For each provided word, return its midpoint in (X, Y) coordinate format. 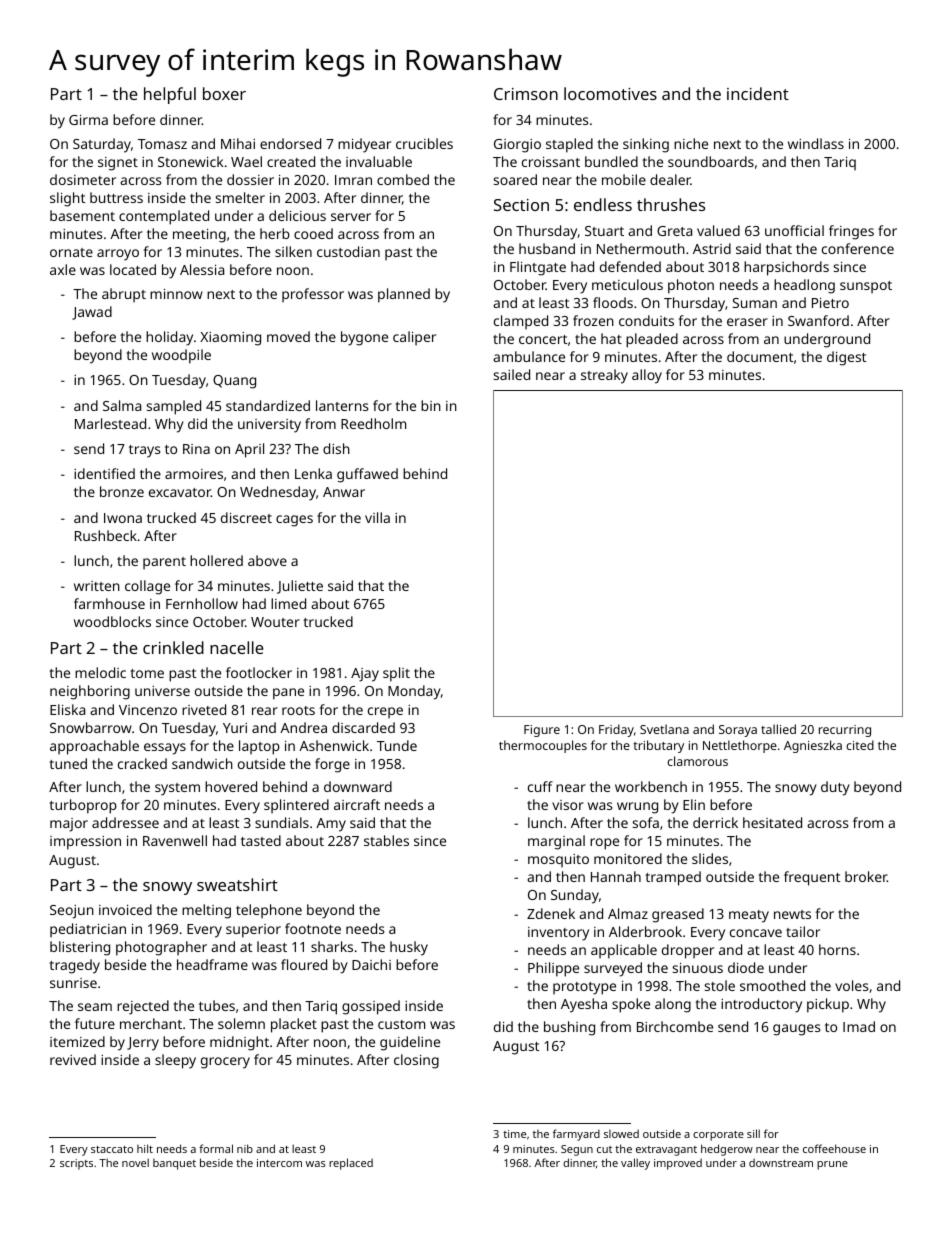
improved (678, 1164)
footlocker (259, 672)
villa (377, 517)
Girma (88, 120)
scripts (76, 1164)
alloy (647, 376)
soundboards (711, 161)
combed (403, 179)
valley (635, 1164)
